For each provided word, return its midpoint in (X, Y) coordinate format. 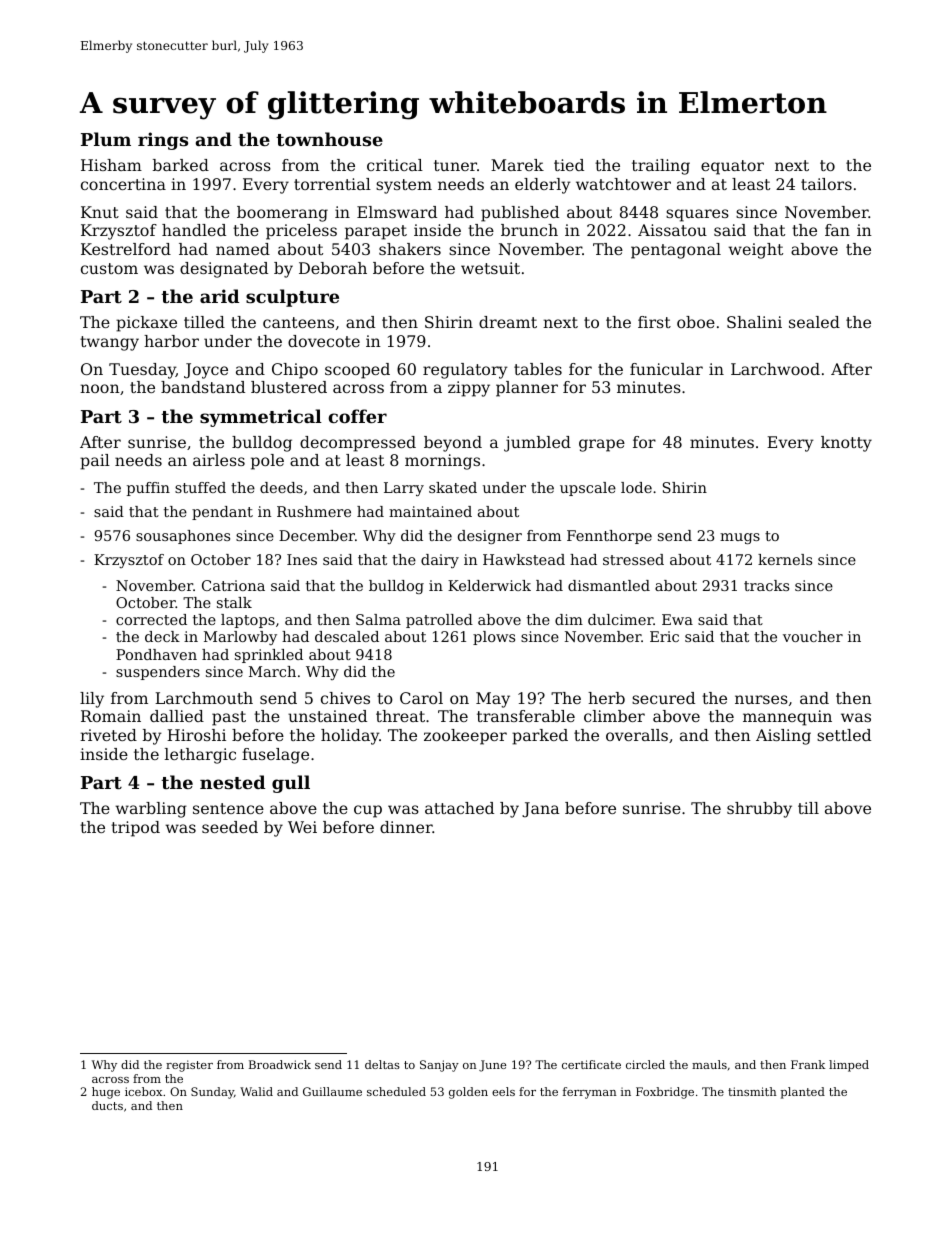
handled (194, 230)
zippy (469, 389)
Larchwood (775, 369)
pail (95, 462)
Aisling (783, 737)
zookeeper (465, 737)
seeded (230, 827)
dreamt (508, 322)
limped (849, 1066)
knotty (846, 444)
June (492, 1066)
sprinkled (269, 656)
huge (106, 1093)
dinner (406, 827)
